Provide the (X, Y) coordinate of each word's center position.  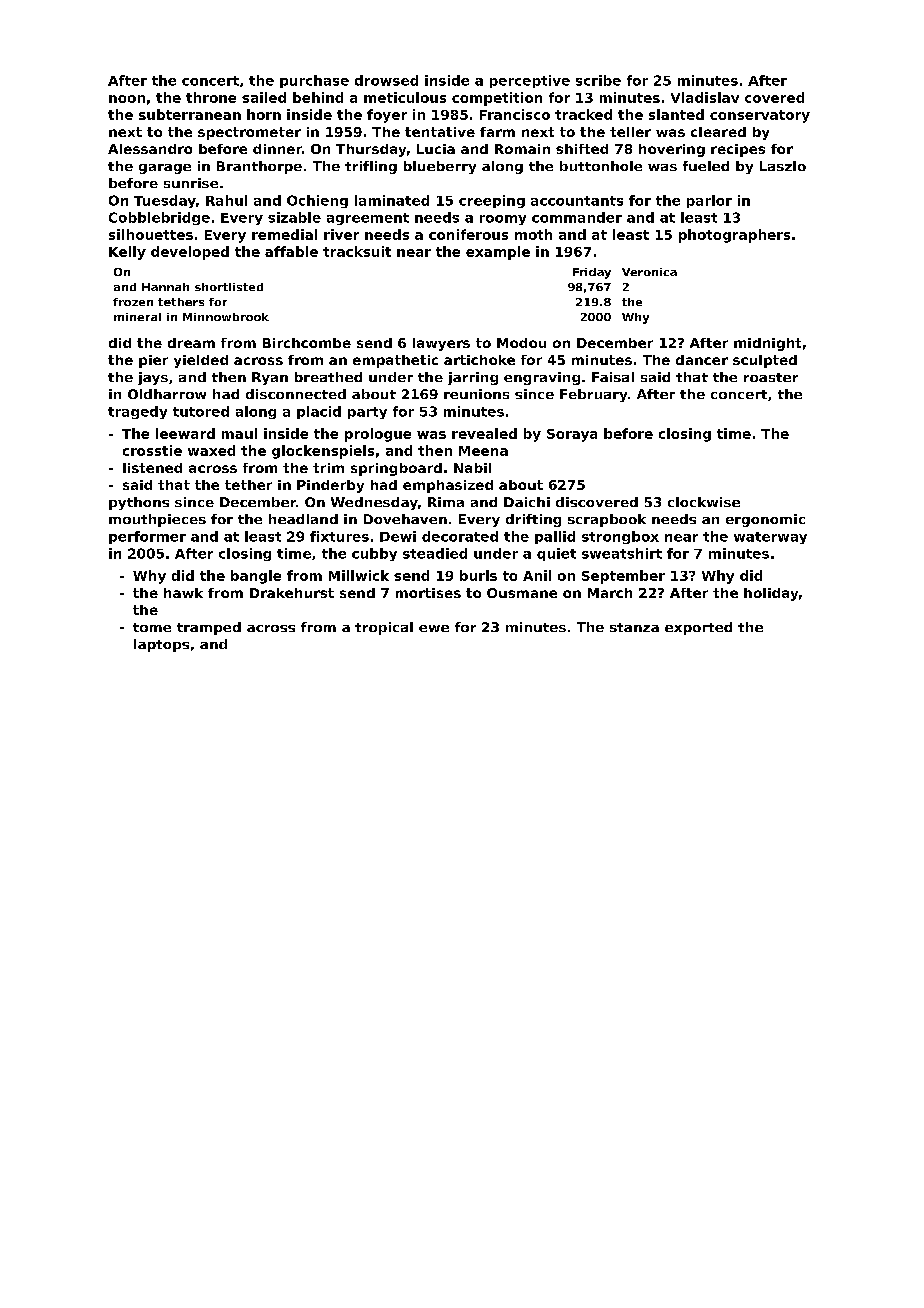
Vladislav (705, 97)
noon (127, 99)
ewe (434, 628)
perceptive (530, 81)
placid (319, 412)
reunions (476, 394)
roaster (771, 377)
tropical (384, 628)
